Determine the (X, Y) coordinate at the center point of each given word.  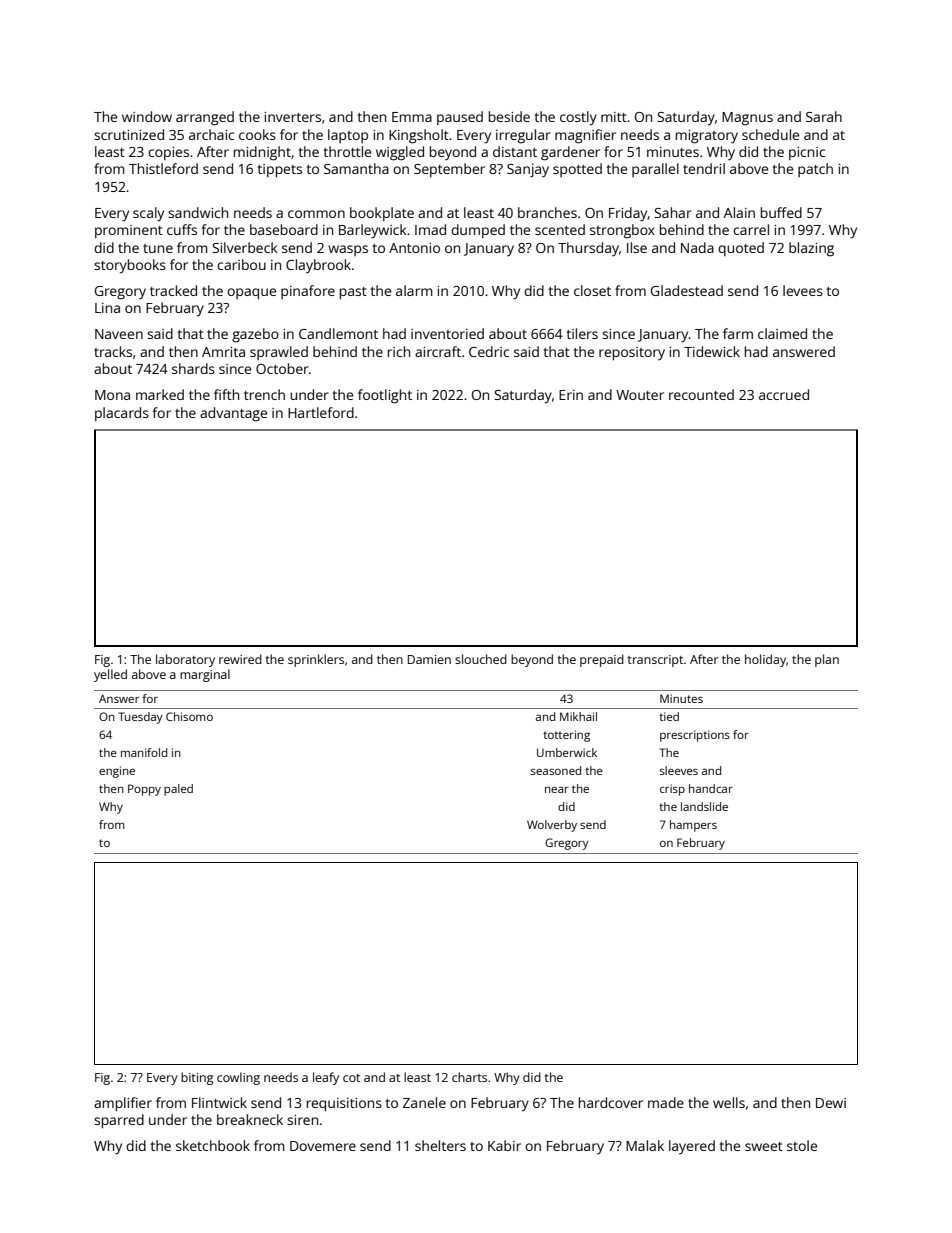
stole (802, 1145)
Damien (429, 659)
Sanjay (528, 170)
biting (197, 1078)
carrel (751, 229)
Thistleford (163, 168)
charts (469, 1077)
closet (592, 290)
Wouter (640, 395)
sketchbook (213, 1145)
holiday (765, 660)
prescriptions (695, 736)
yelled (110, 675)
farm (738, 333)
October (282, 368)
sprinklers (316, 660)
